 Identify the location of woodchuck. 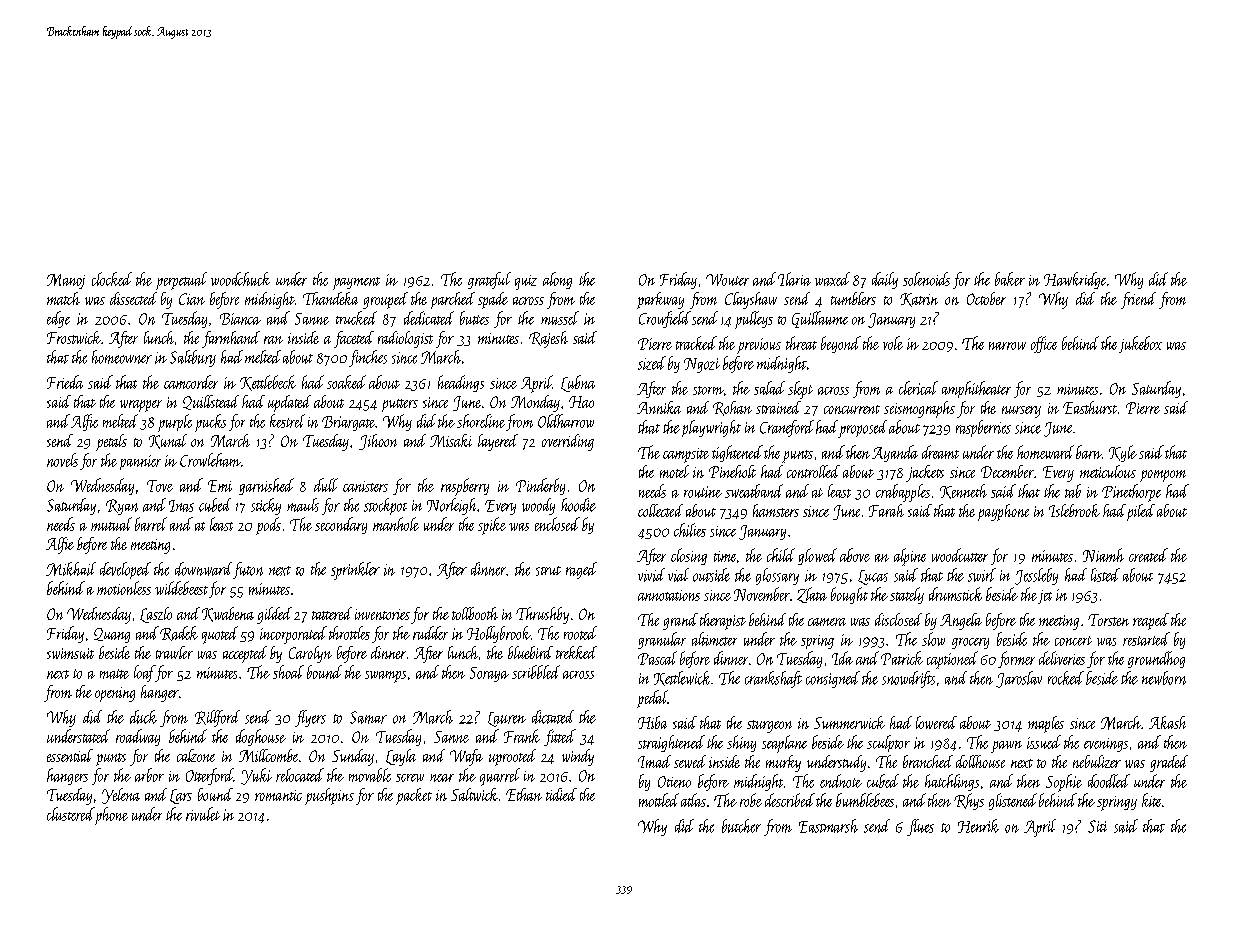
(240, 279).
